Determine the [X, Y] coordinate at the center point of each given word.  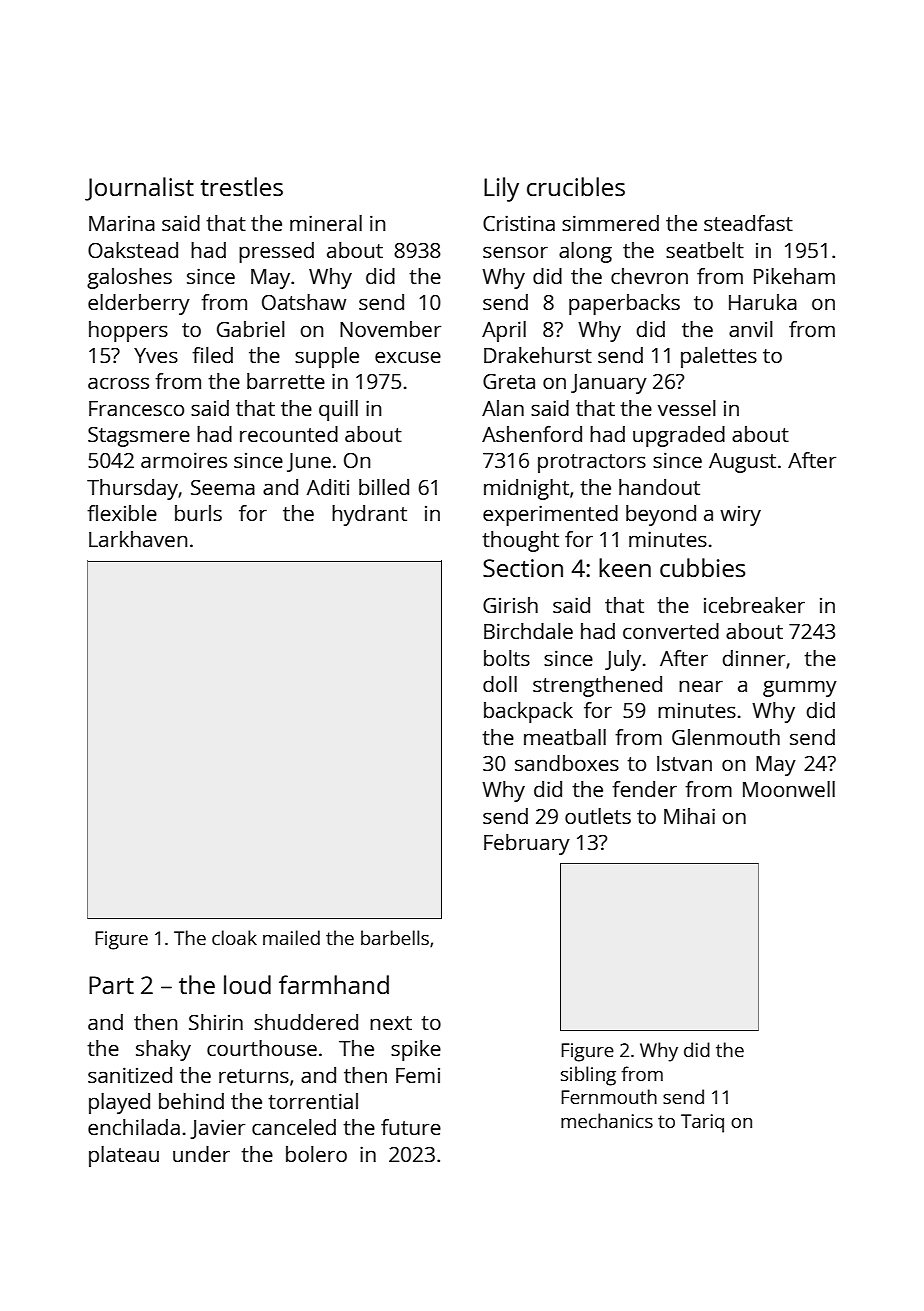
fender [644, 789]
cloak [234, 937]
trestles [241, 186]
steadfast [748, 223]
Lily [501, 189]
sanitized [130, 1075]
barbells [395, 937]
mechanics [607, 1120]
